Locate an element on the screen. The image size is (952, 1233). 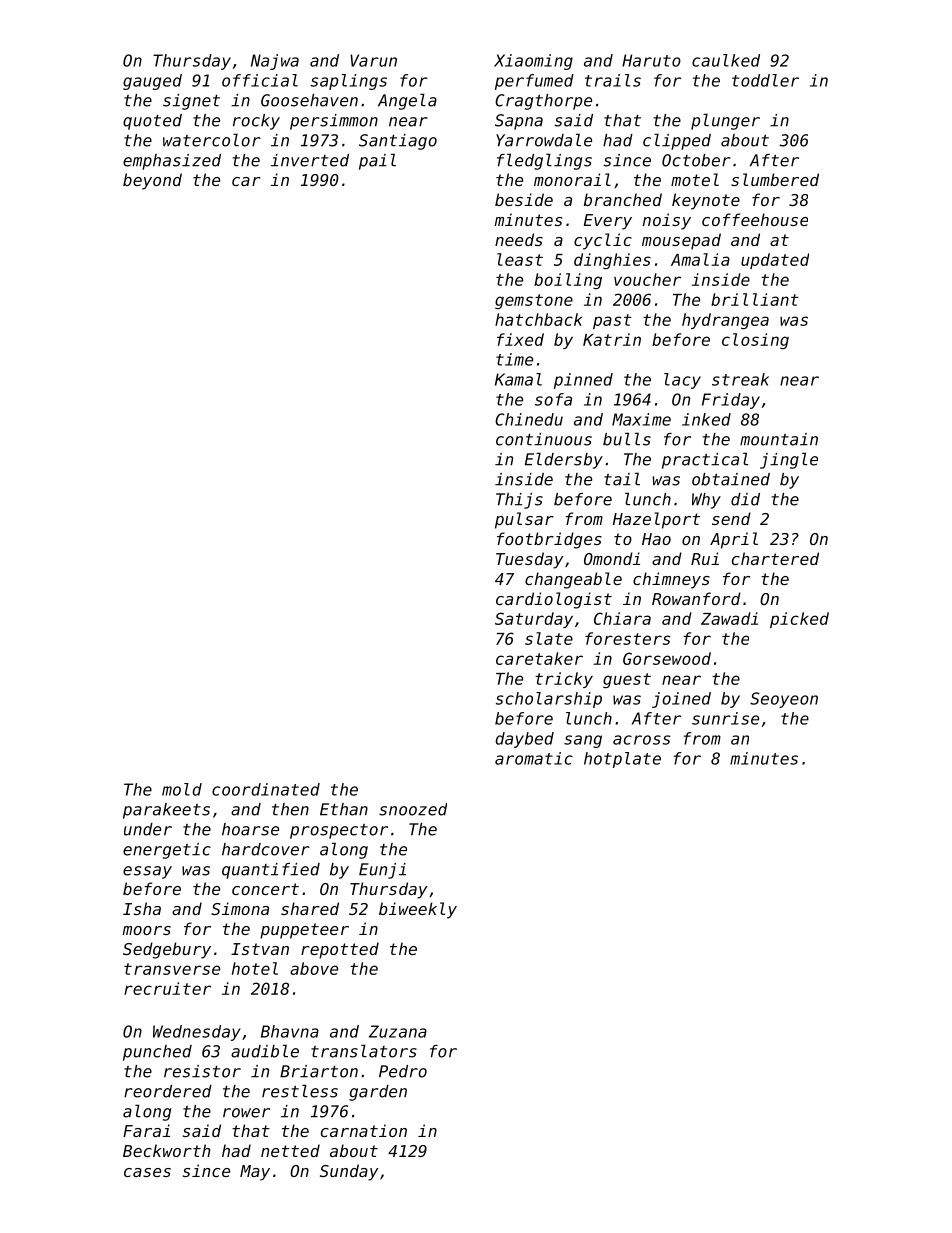
recruiter is located at coordinates (167, 988).
